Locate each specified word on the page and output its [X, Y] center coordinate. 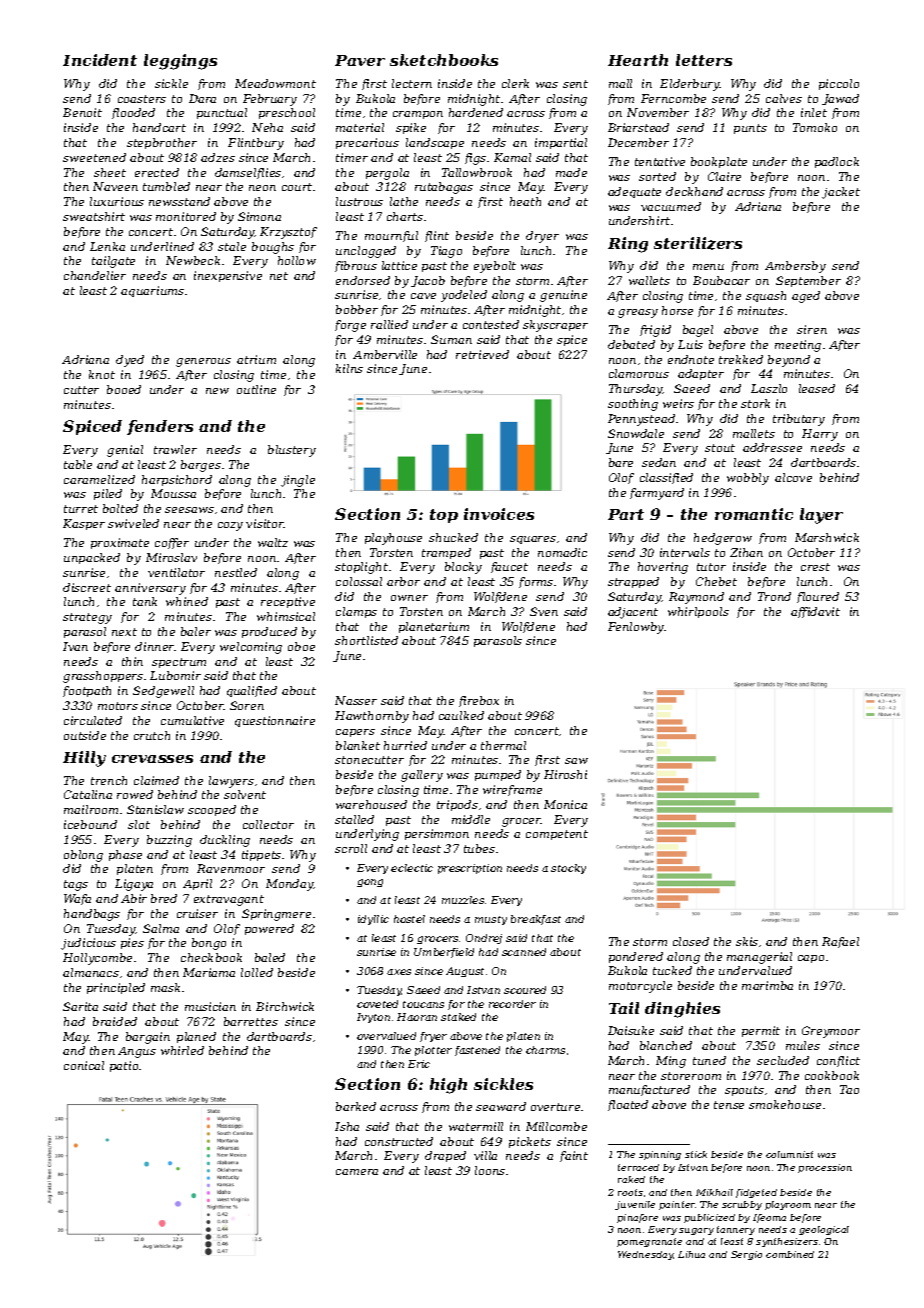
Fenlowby [636, 628]
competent [557, 835]
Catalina [88, 794]
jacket [841, 193]
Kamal [512, 157]
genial [125, 451]
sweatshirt [94, 216]
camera [357, 1172]
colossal [359, 581]
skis [747, 941]
